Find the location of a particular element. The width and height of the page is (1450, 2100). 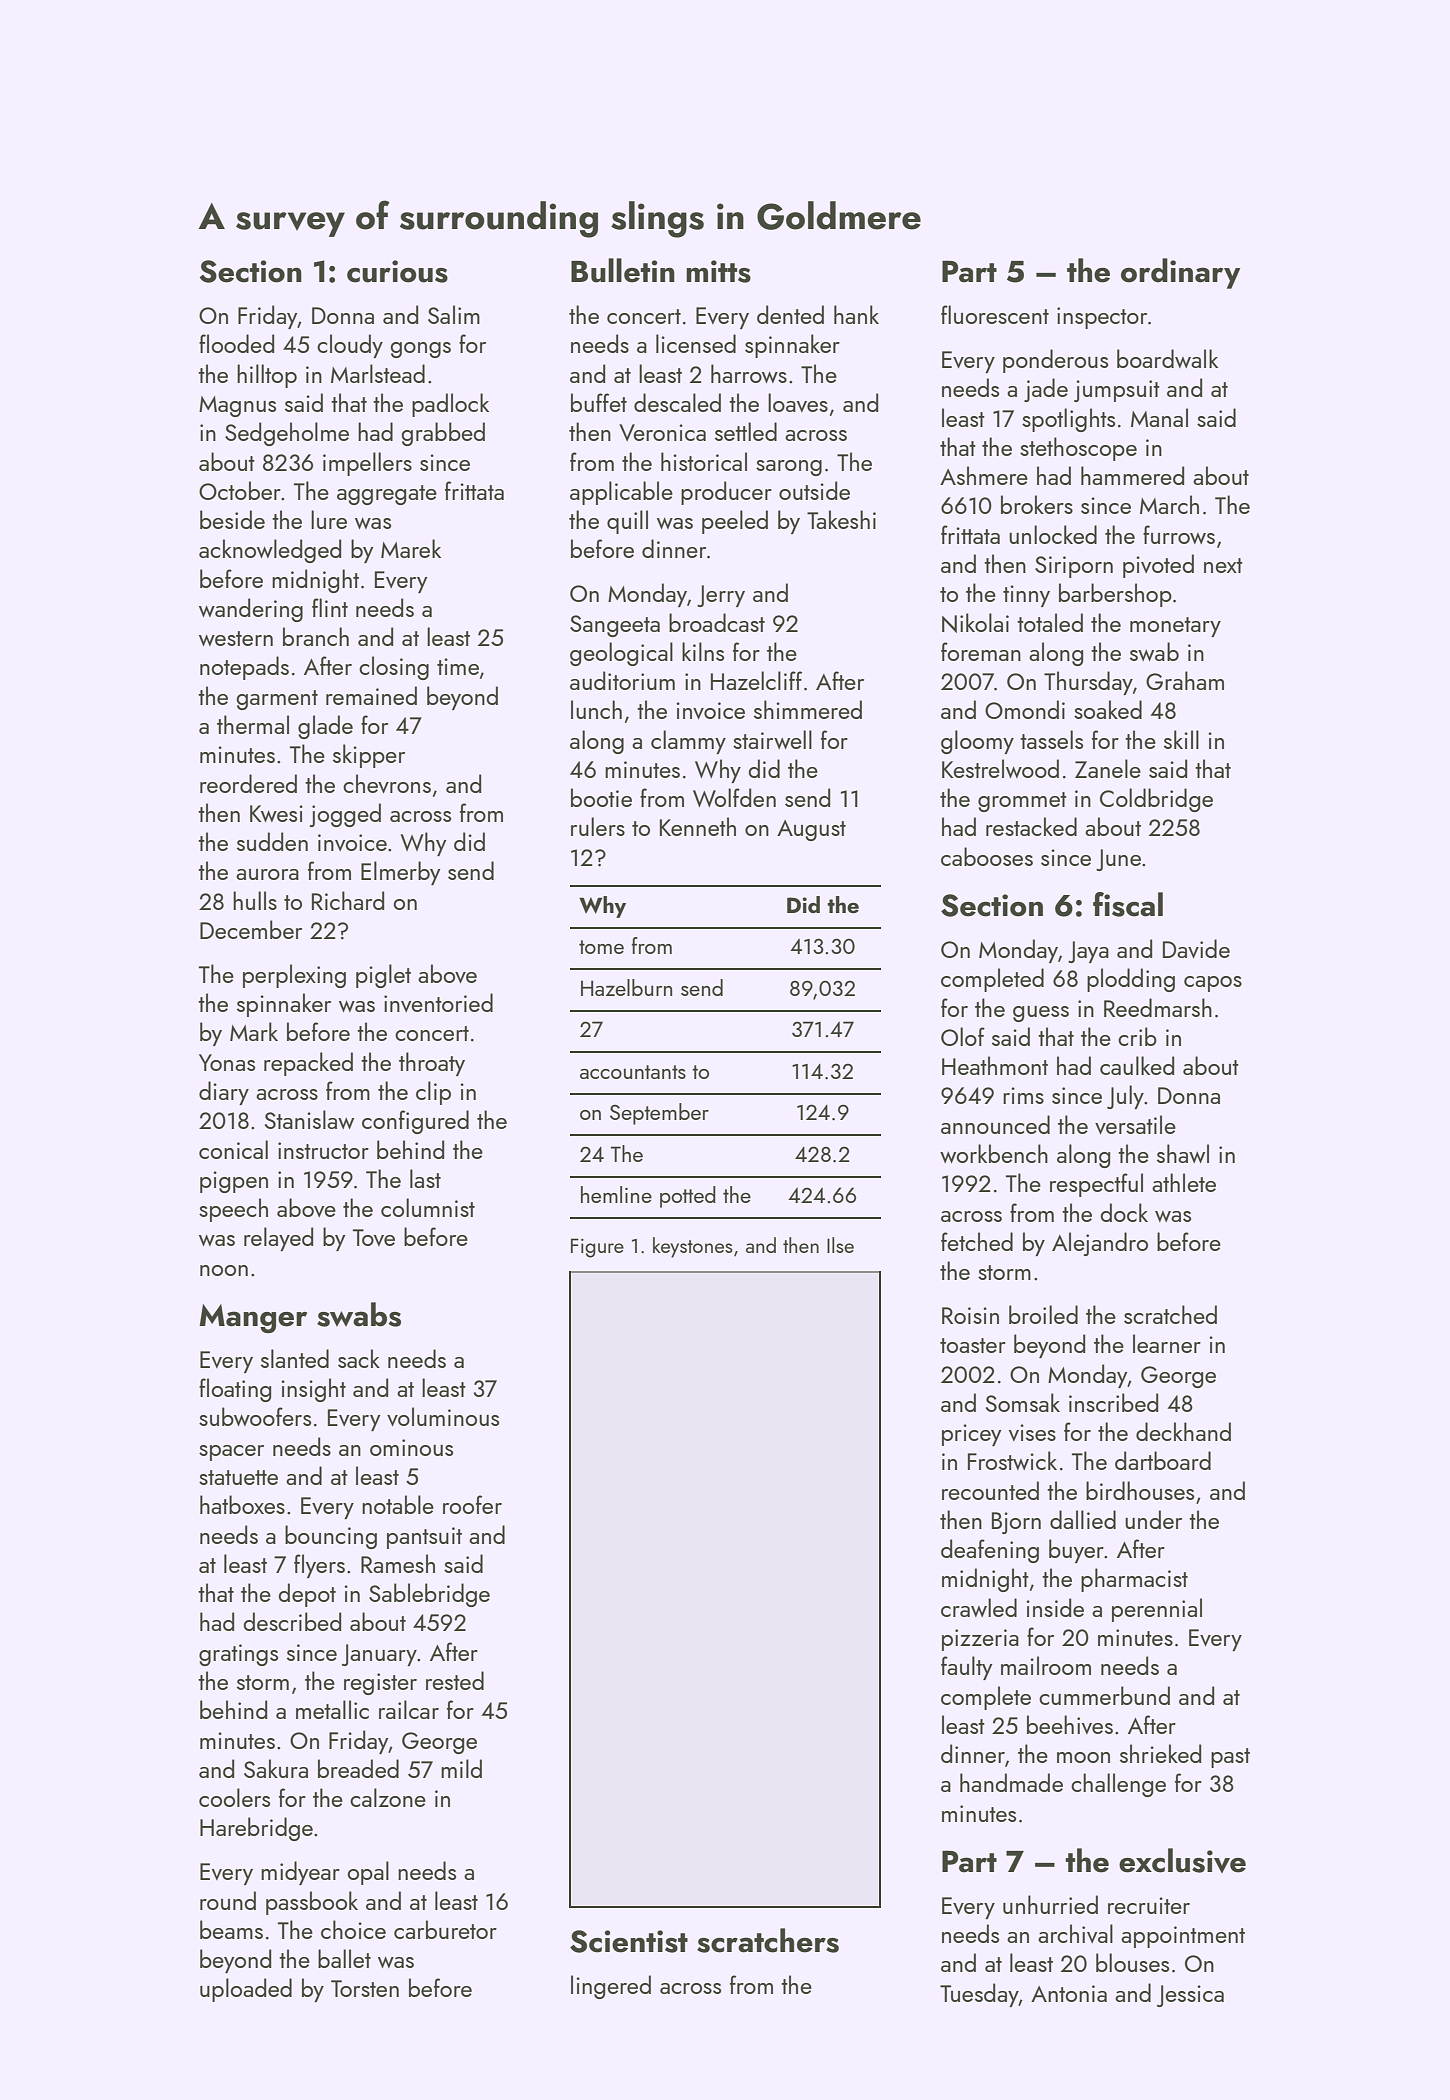

Ilse is located at coordinates (840, 1245).
